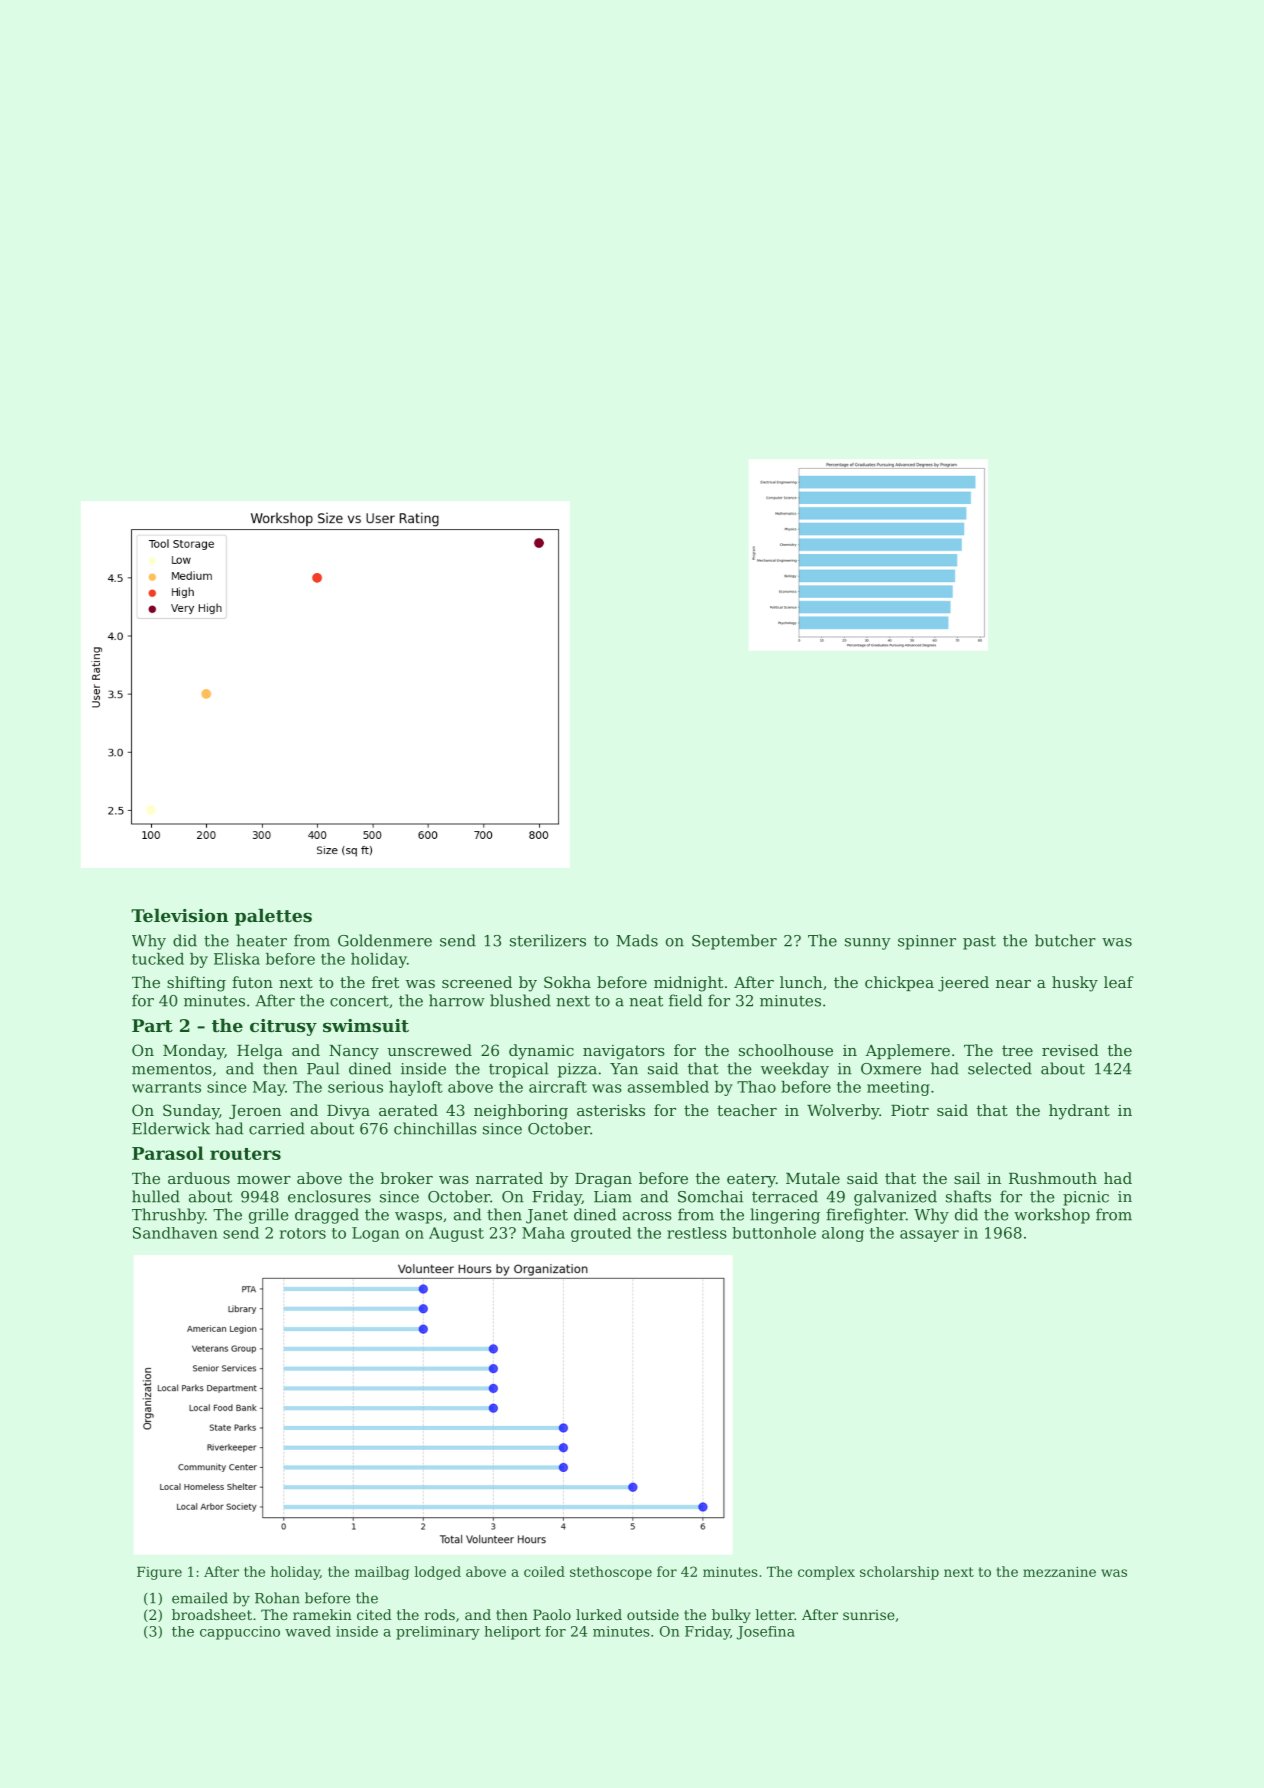  What do you see at coordinates (382, 1573) in the page?
I see `mailbag` at bounding box center [382, 1573].
